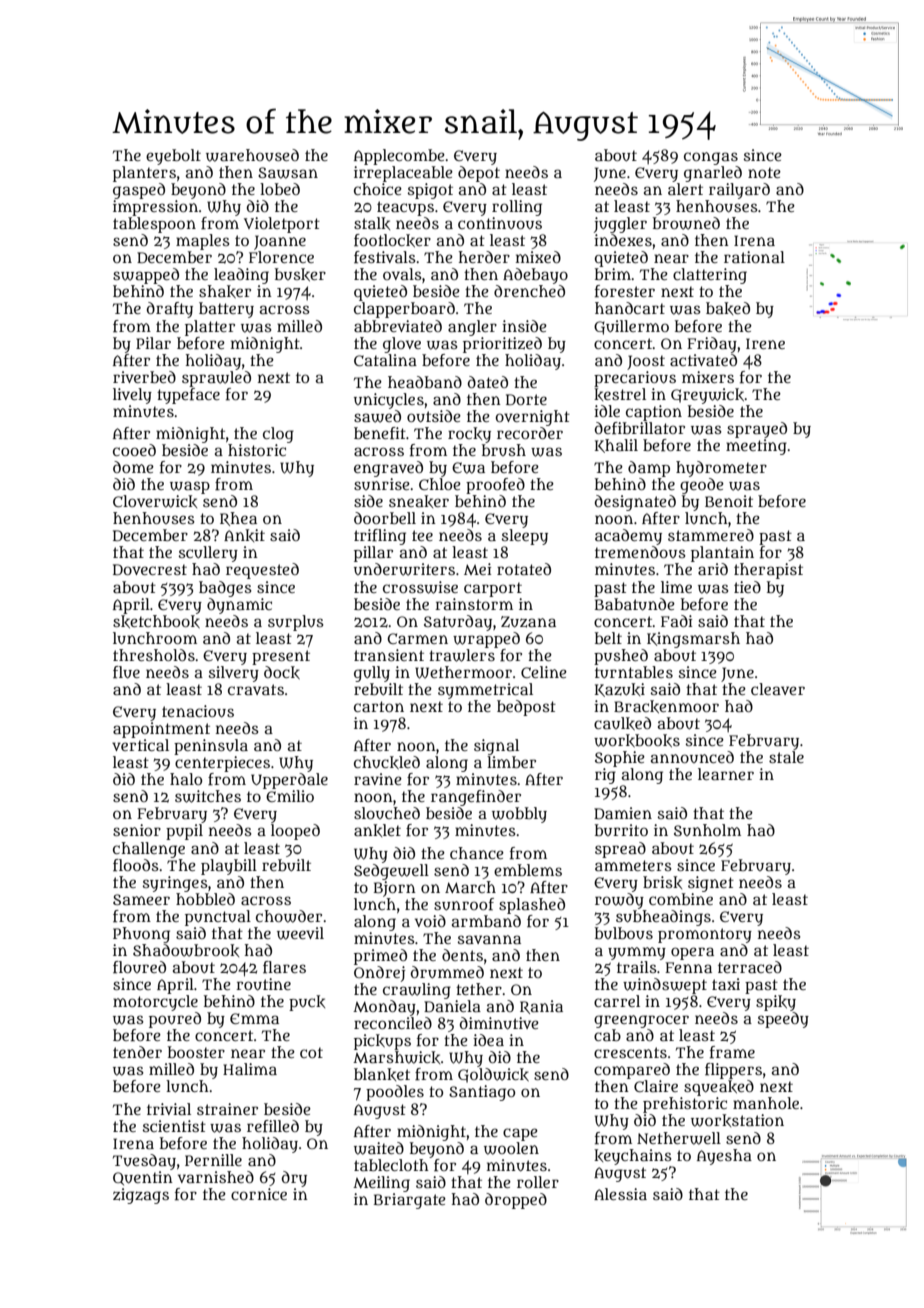 Image resolution: width=924 pixels, height=1308 pixels. What do you see at coordinates (399, 157) in the screenshot?
I see `Applecombe` at bounding box center [399, 157].
